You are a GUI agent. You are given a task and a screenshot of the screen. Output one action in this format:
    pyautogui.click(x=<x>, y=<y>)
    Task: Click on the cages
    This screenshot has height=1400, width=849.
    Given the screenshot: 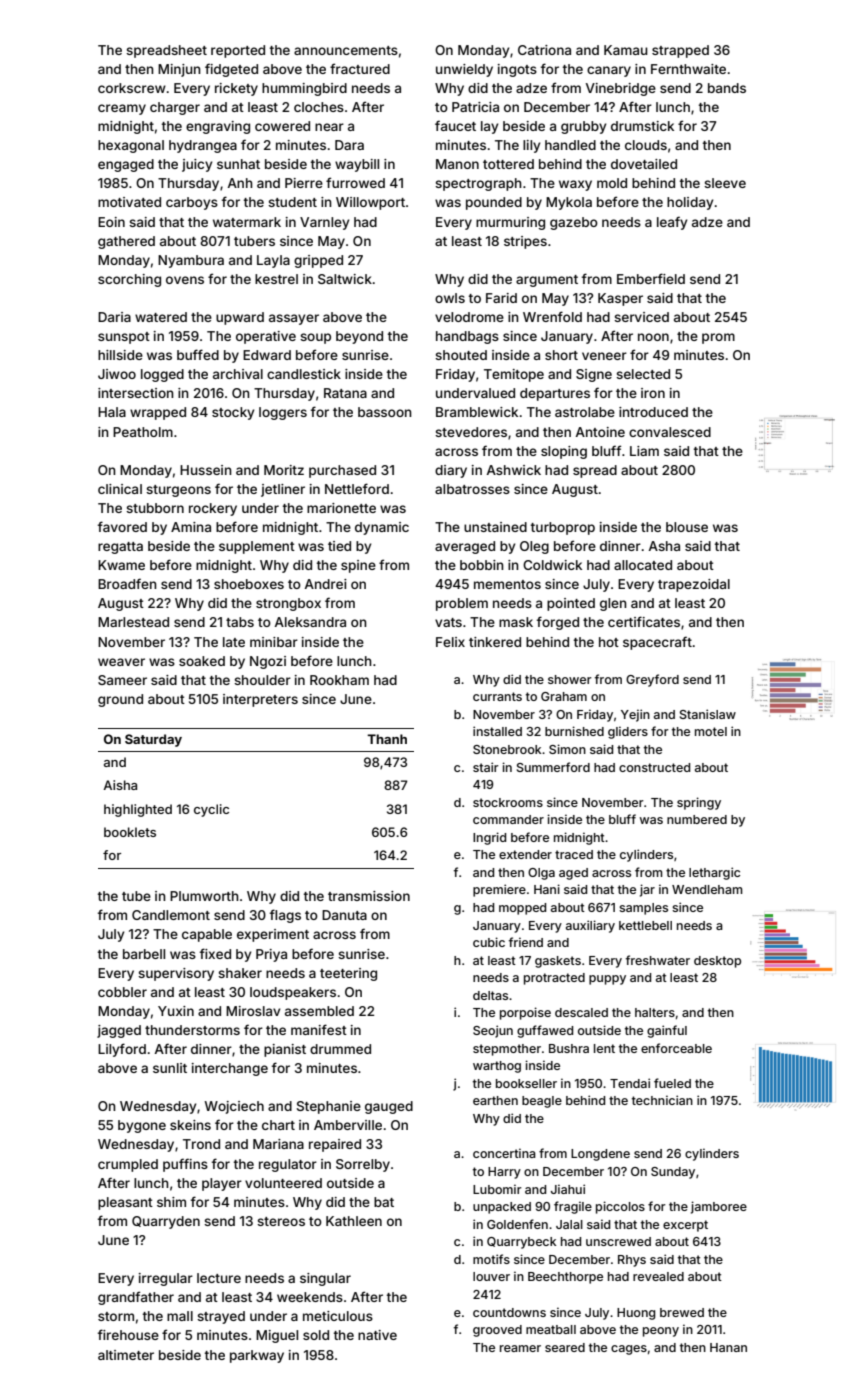 What is the action you would take?
    pyautogui.click(x=629, y=1350)
